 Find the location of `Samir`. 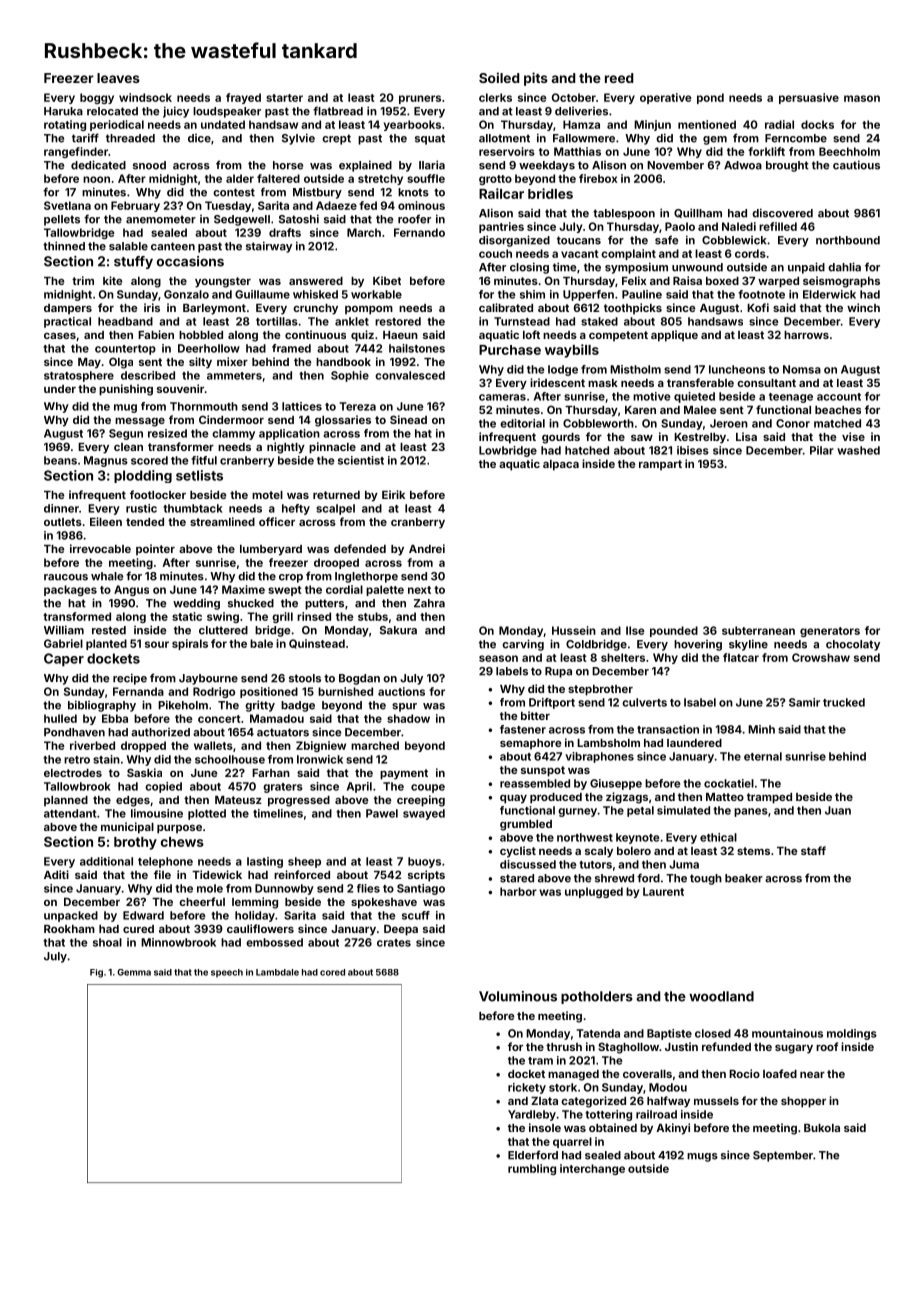

Samir is located at coordinates (804, 702).
